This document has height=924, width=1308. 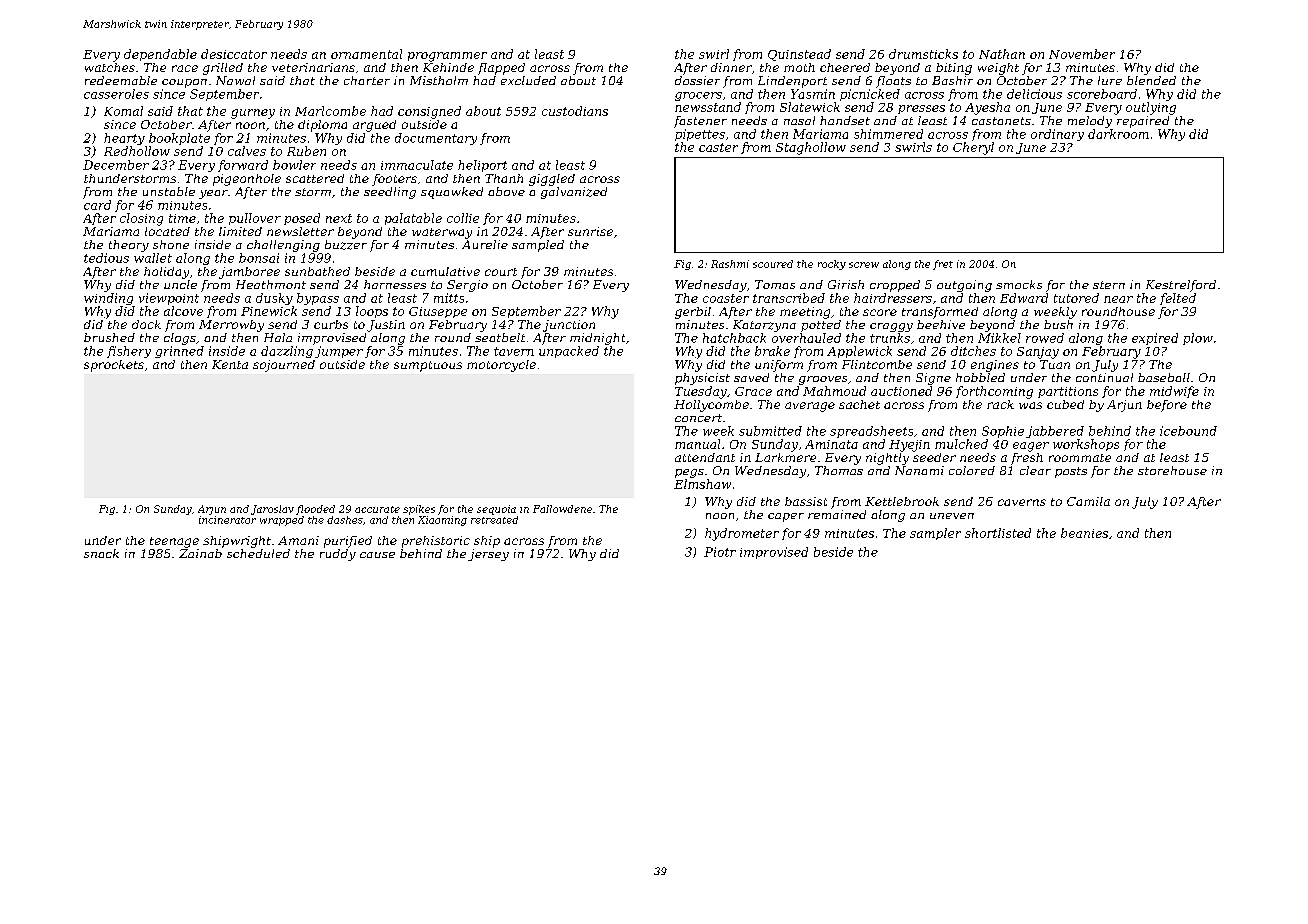 I want to click on storehouse, so click(x=1172, y=470).
